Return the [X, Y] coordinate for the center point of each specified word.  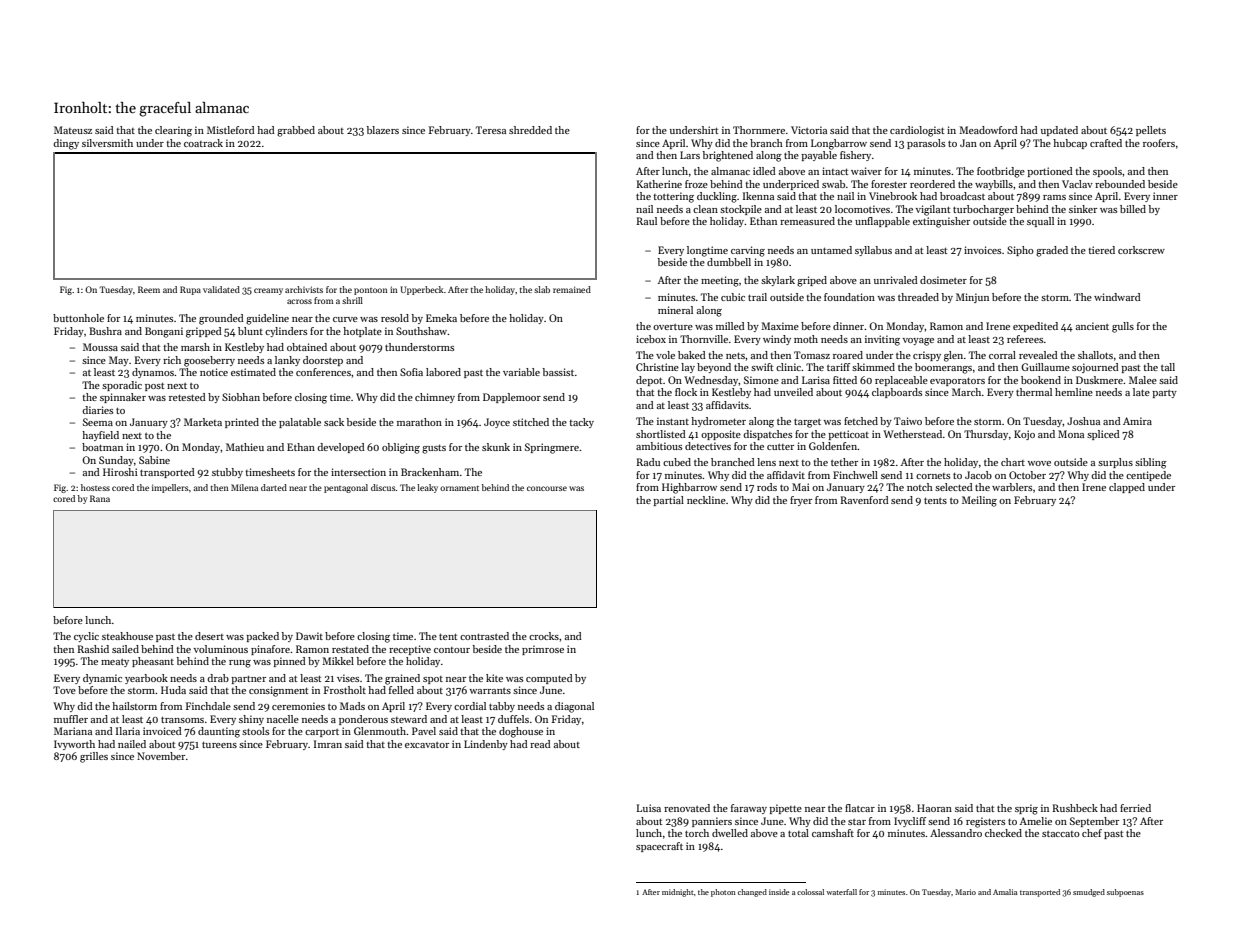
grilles [94, 757]
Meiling [979, 501]
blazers [383, 130]
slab [542, 289]
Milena [244, 487]
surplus [1115, 463]
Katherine [659, 184]
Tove [64, 690]
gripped [204, 332]
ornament [459, 488]
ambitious [659, 446]
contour [452, 650]
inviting [882, 340]
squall [1040, 222]
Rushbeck [1075, 808]
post [154, 386]
